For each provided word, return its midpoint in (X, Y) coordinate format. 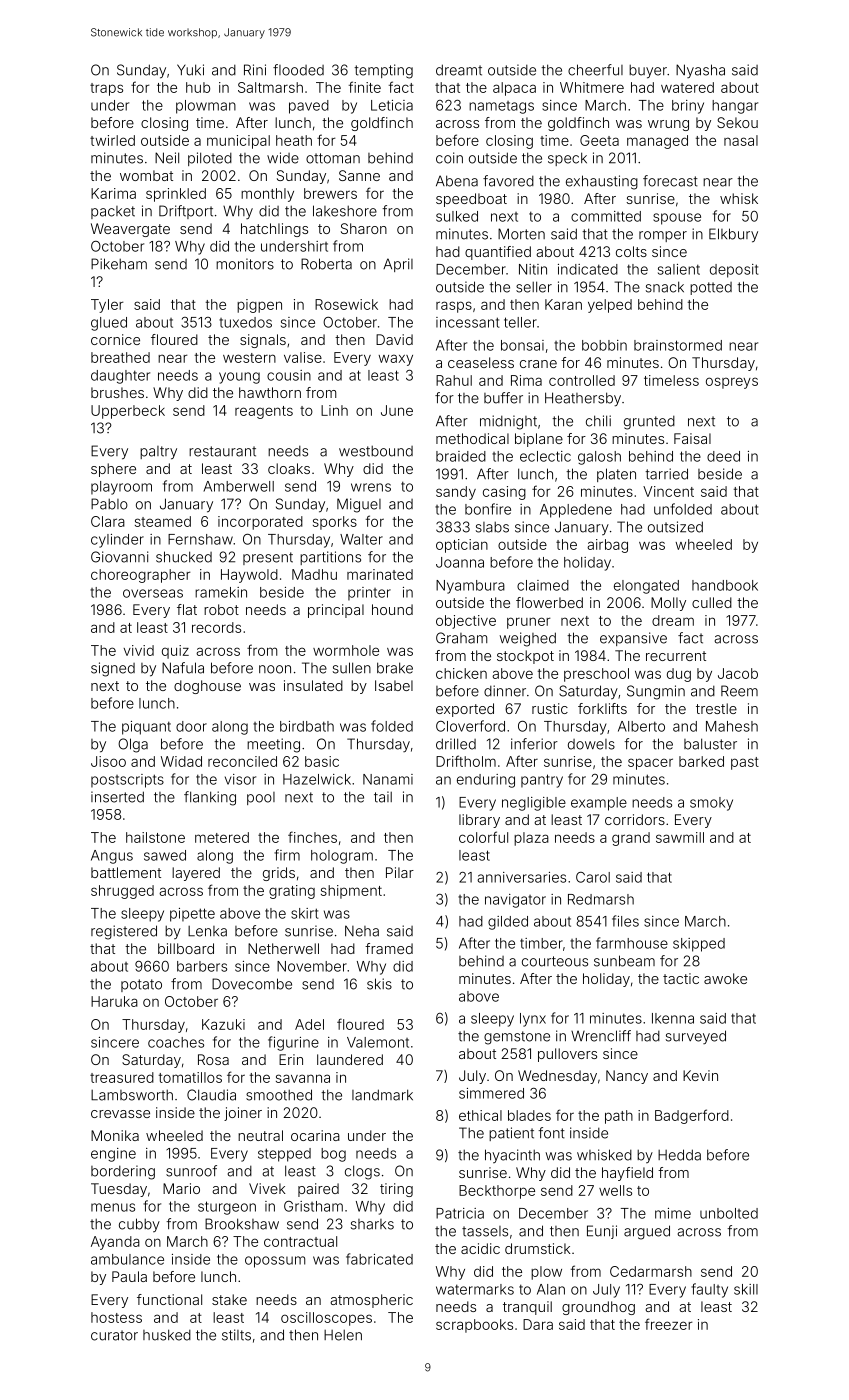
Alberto (641, 726)
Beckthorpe (497, 1192)
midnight (508, 422)
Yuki (190, 70)
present (268, 558)
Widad (181, 761)
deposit (734, 271)
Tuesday (119, 1190)
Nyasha (700, 71)
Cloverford (470, 726)
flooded (298, 70)
